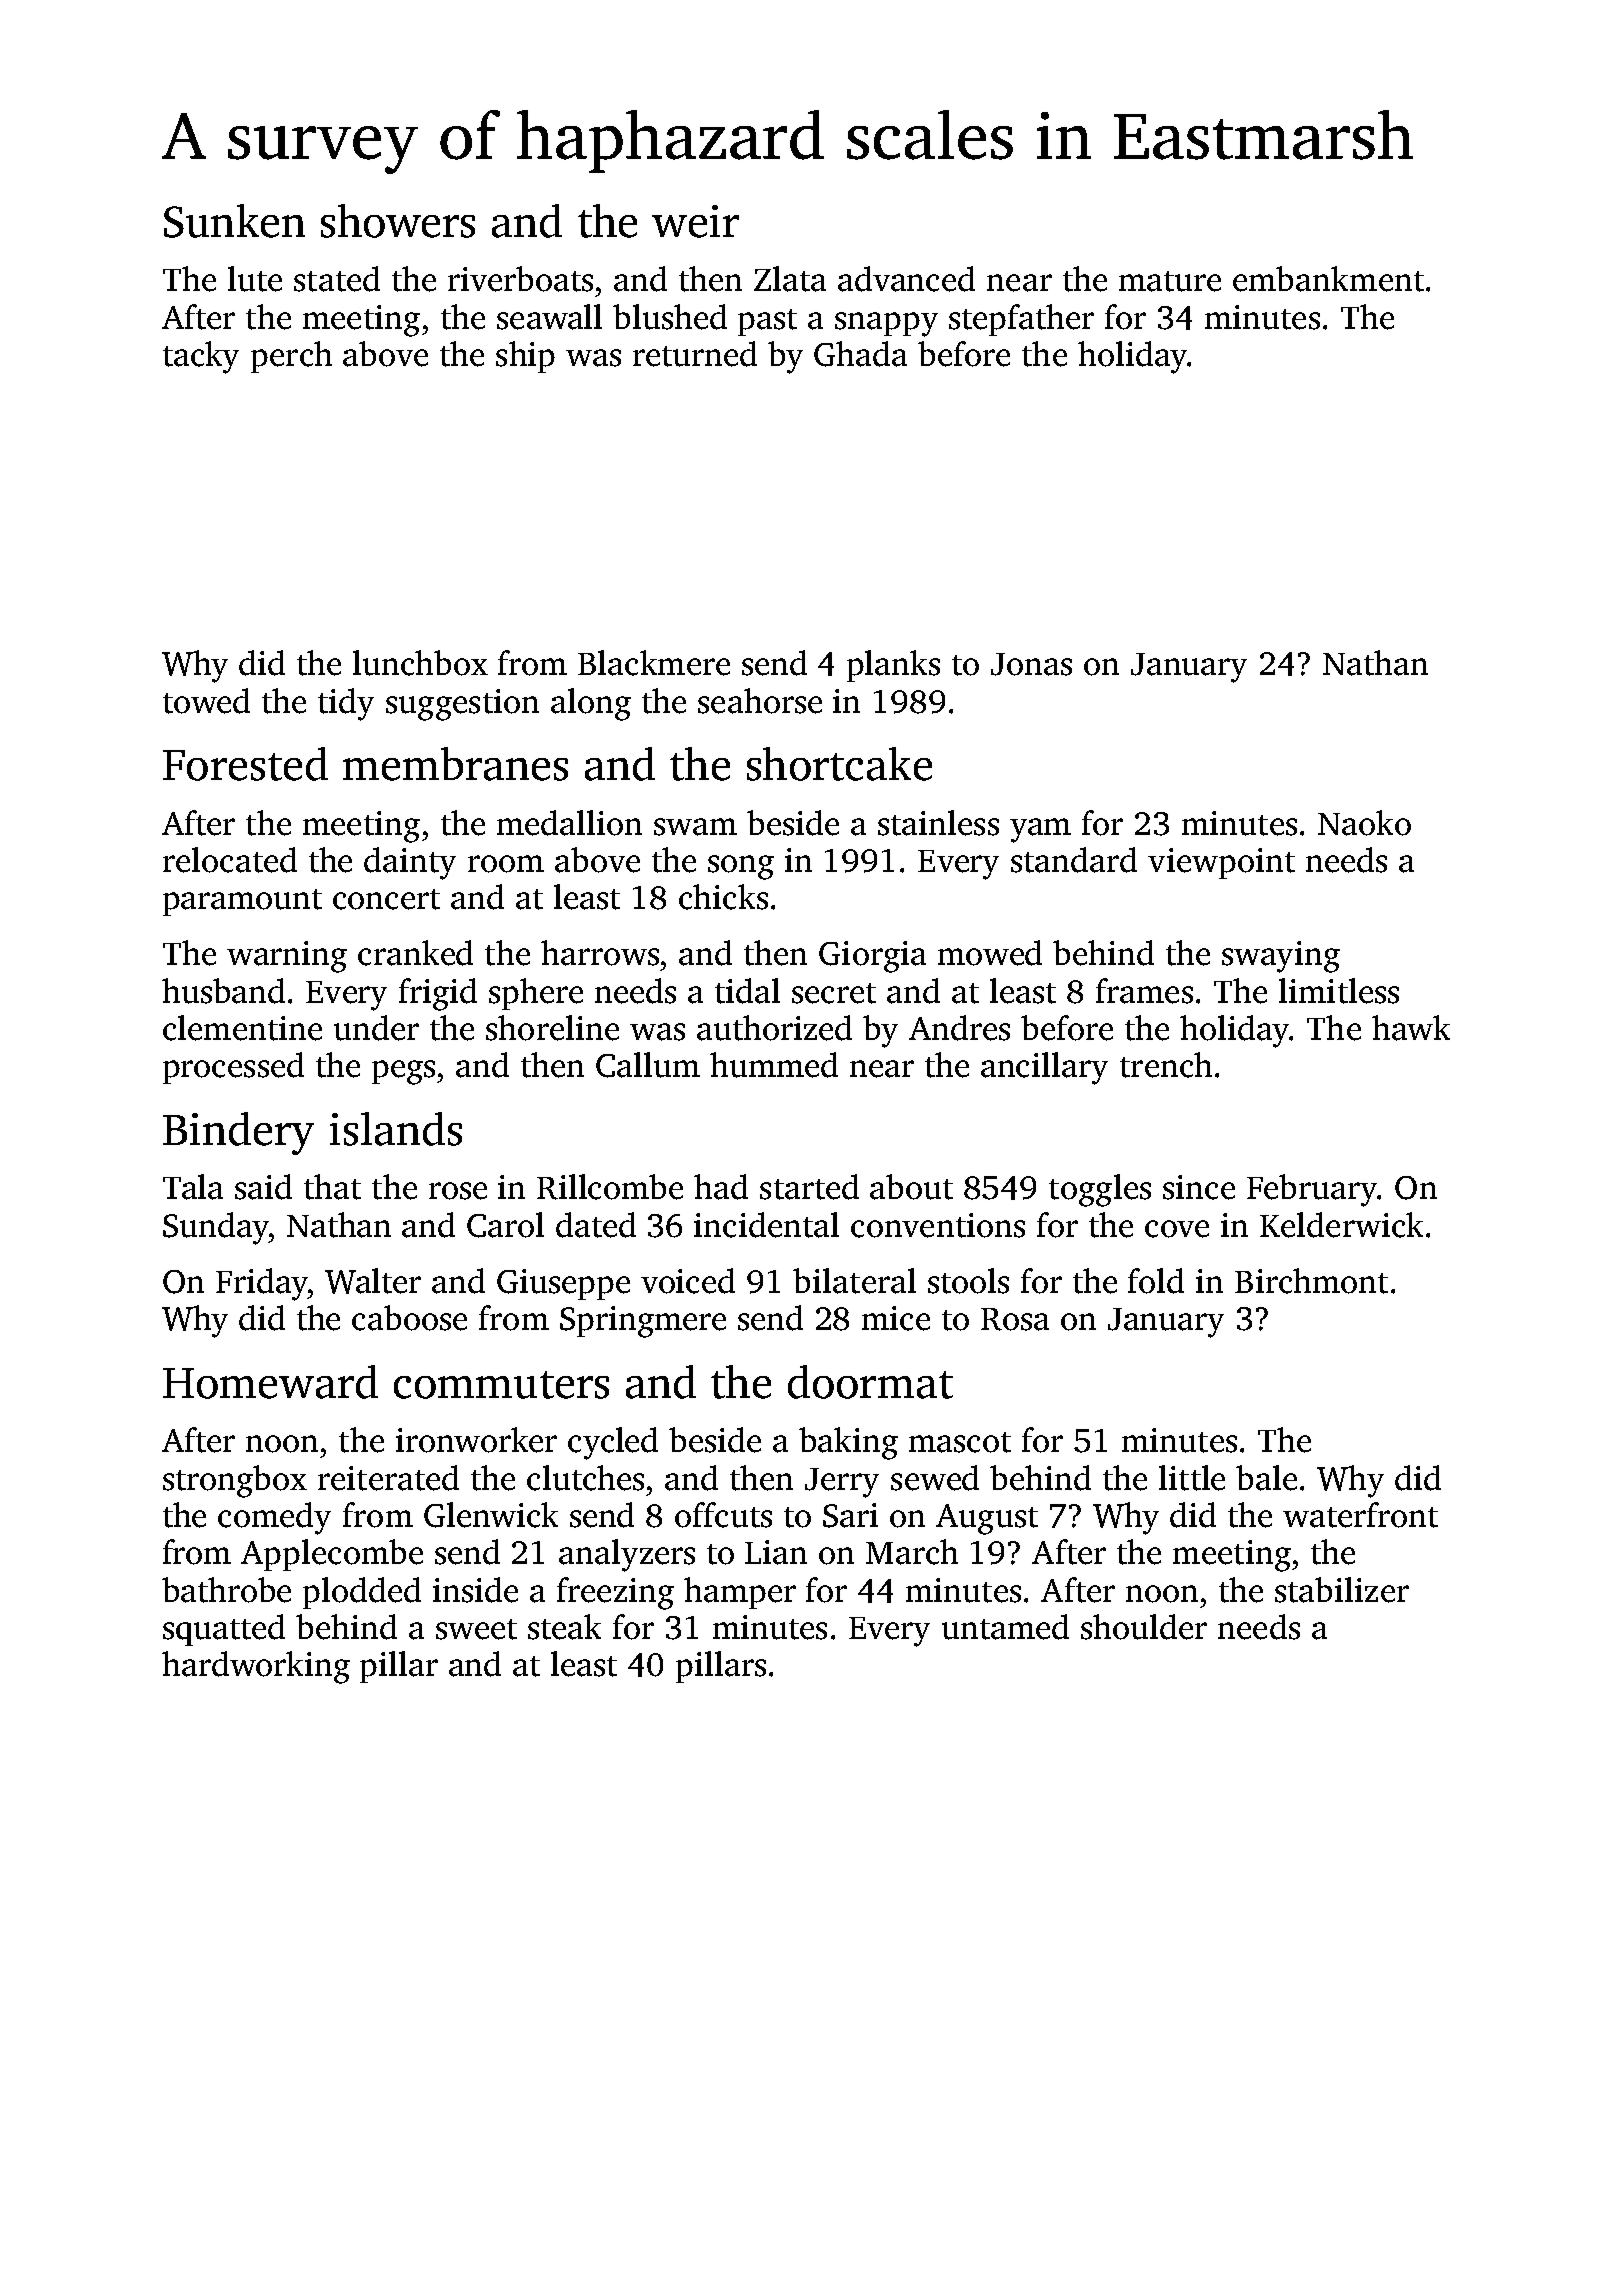  Describe the element at coordinates (1170, 281) in the screenshot. I see `mature` at that location.
